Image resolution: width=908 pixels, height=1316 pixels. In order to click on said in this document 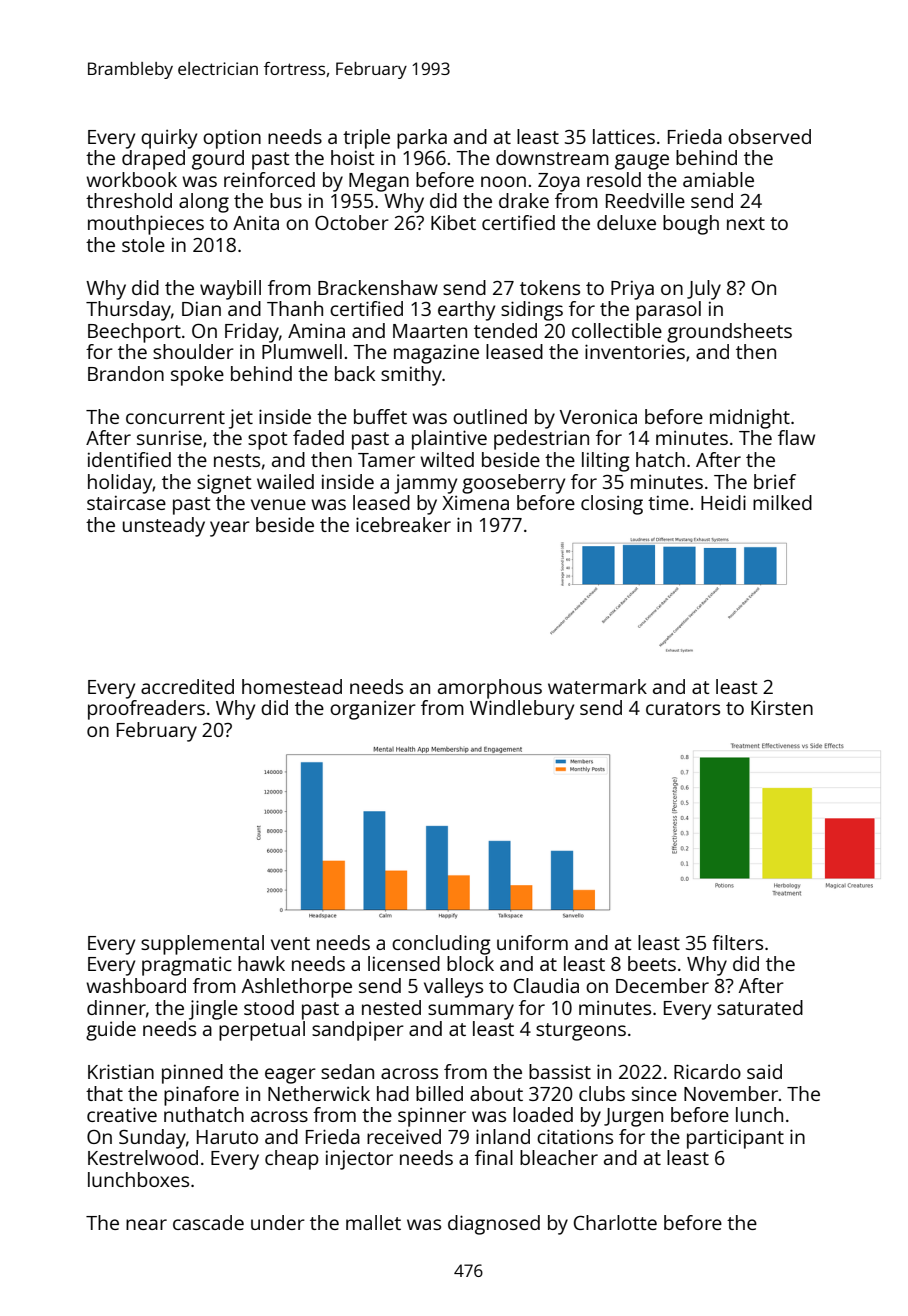, I will do `click(764, 1071)`.
